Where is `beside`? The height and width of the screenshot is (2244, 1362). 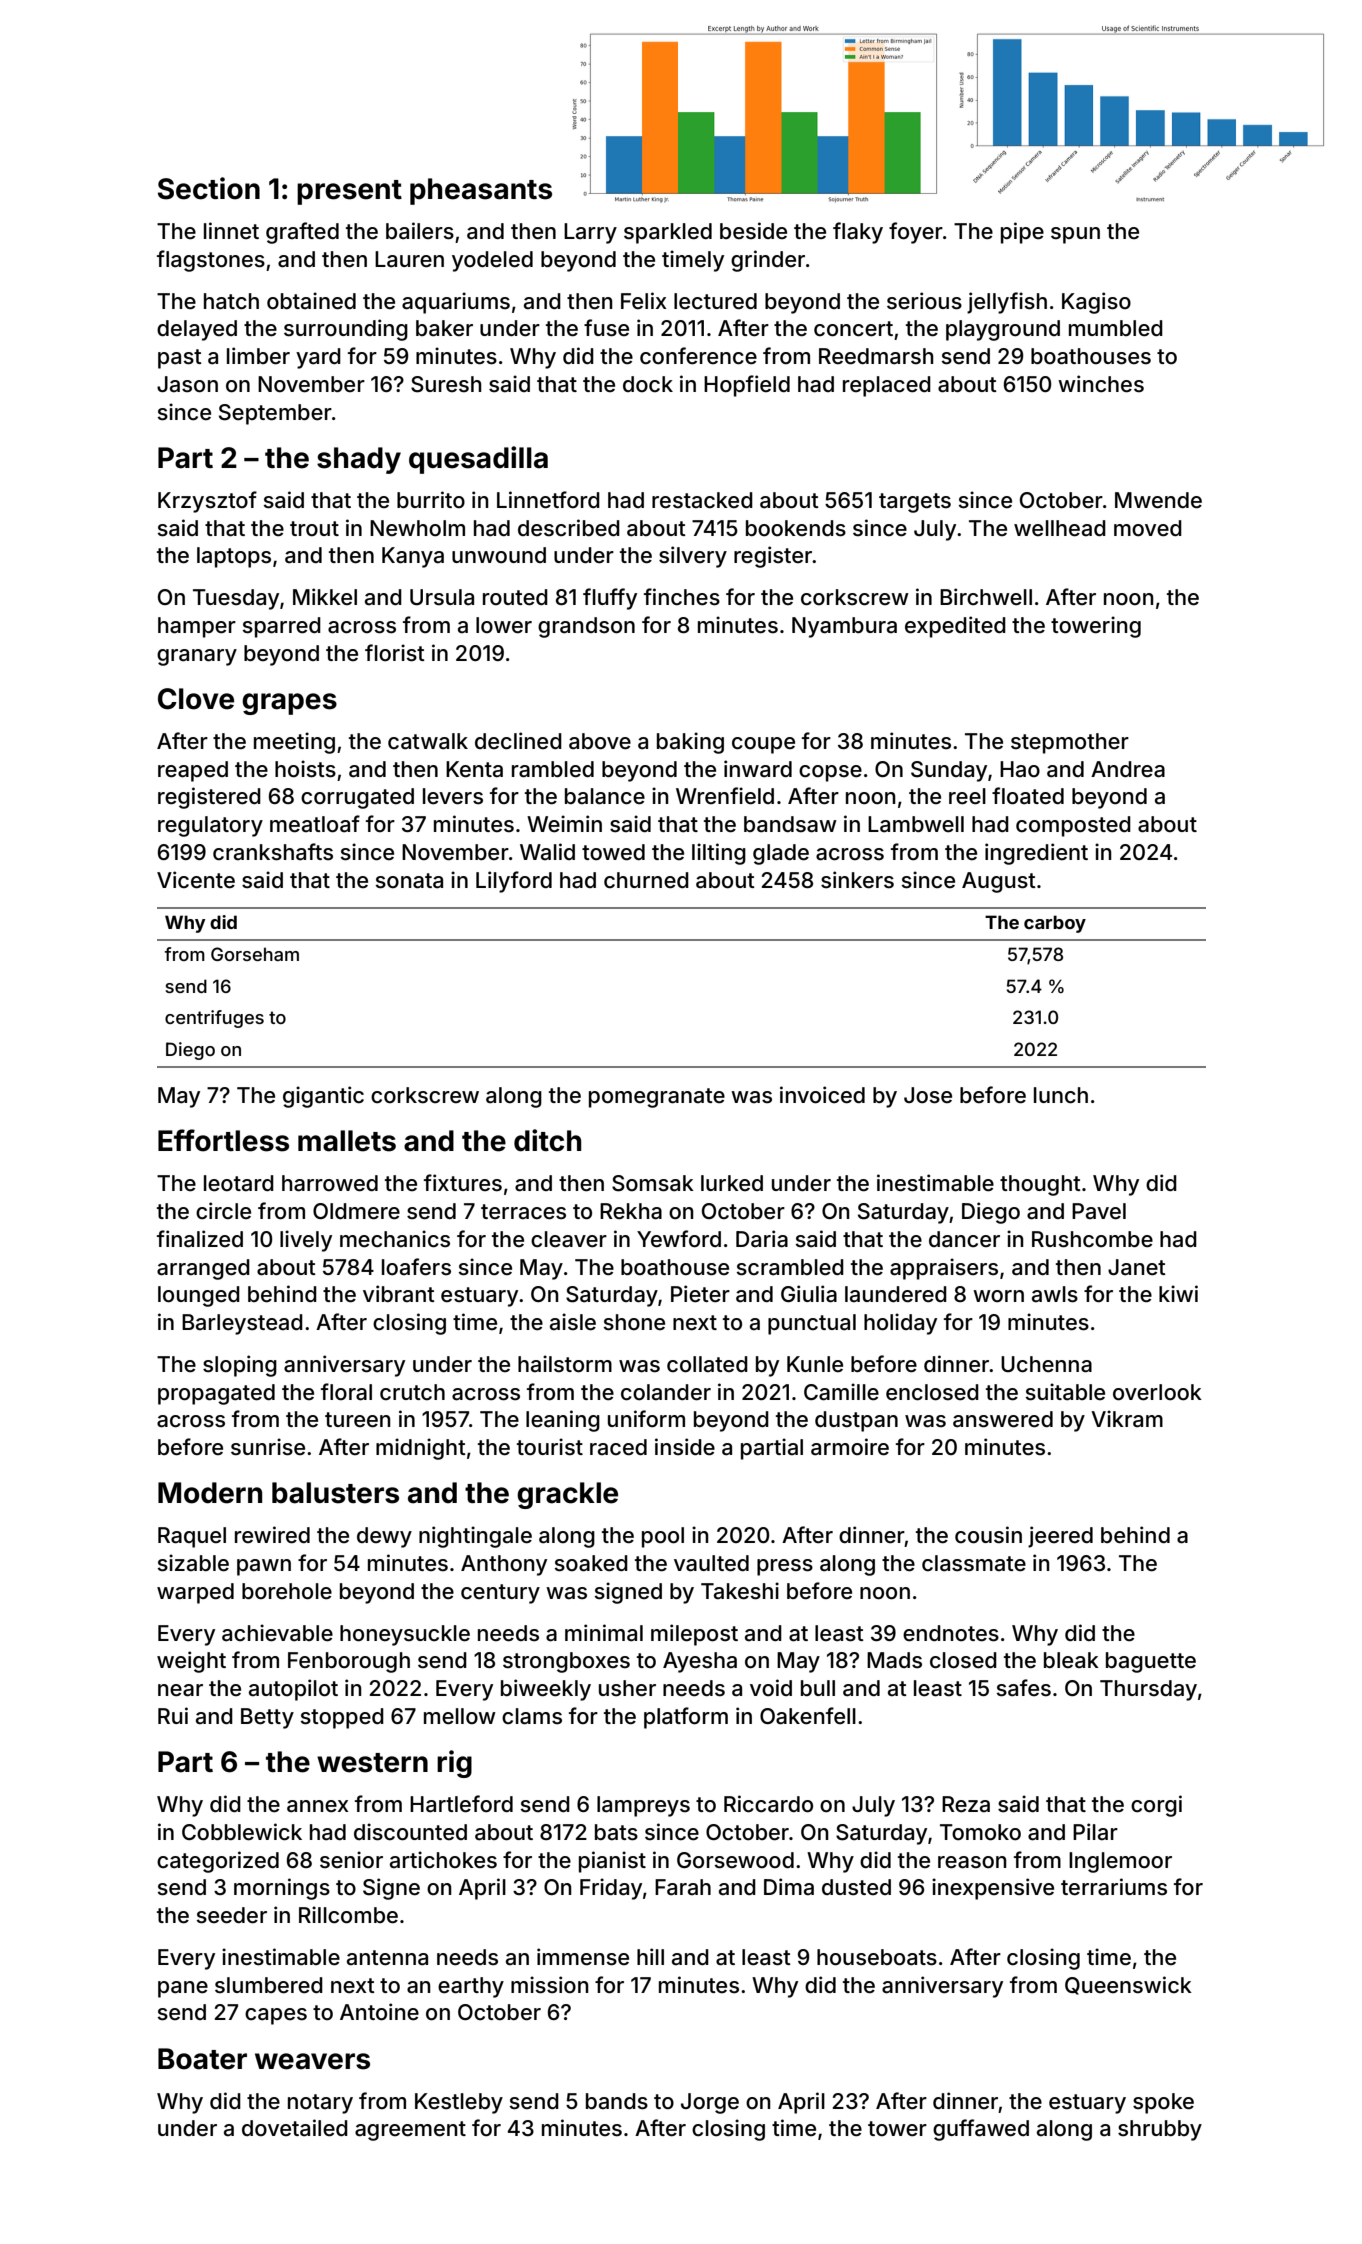 beside is located at coordinates (753, 231).
